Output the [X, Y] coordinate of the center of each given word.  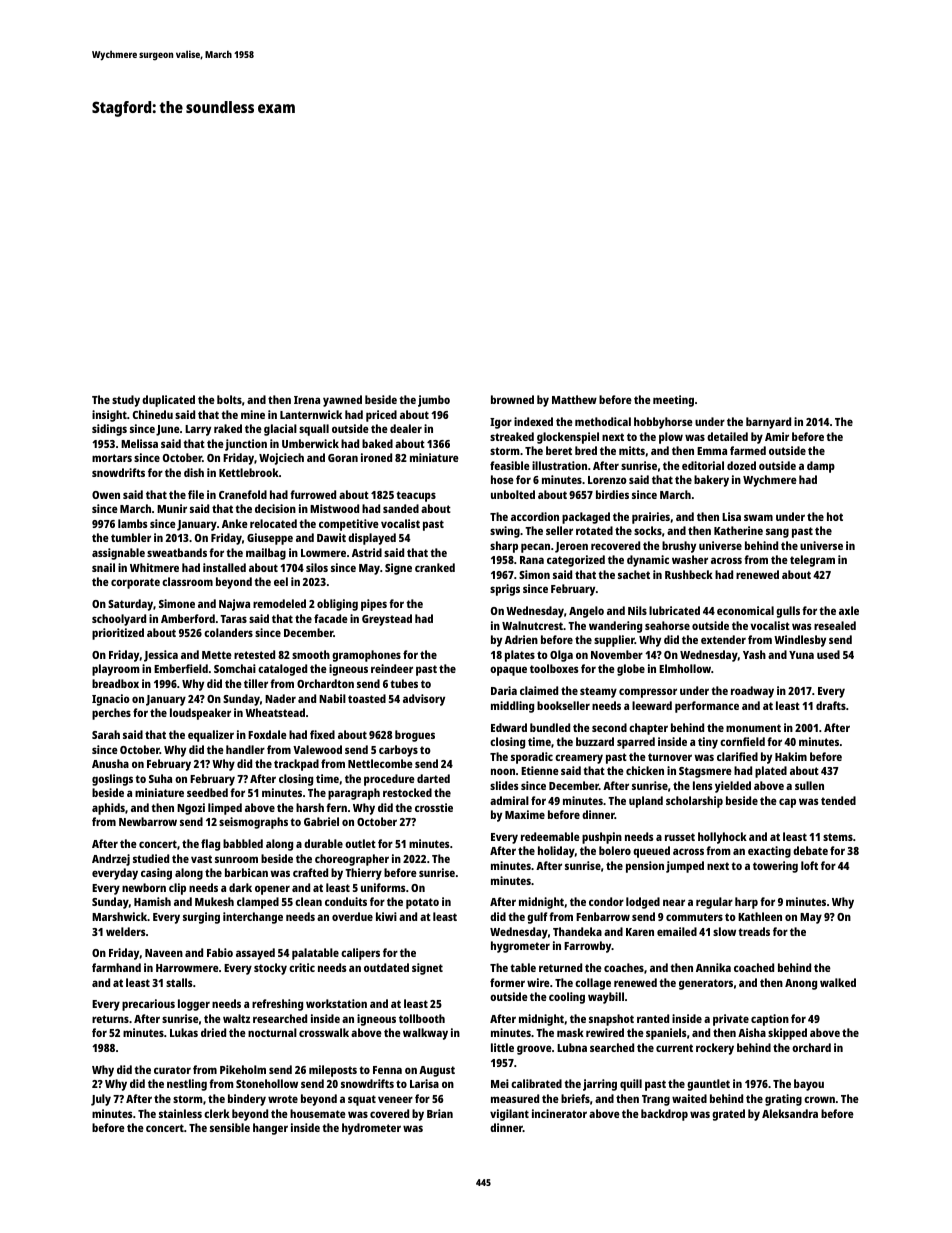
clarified [737, 756]
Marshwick [120, 916]
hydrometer [371, 1129]
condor [606, 901]
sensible [230, 1127]
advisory [424, 700]
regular [714, 903]
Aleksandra [790, 1113]
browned [512, 399]
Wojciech [281, 459]
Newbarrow [148, 821]
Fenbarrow [603, 916]
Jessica [161, 656]
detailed [727, 436]
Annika [713, 967]
